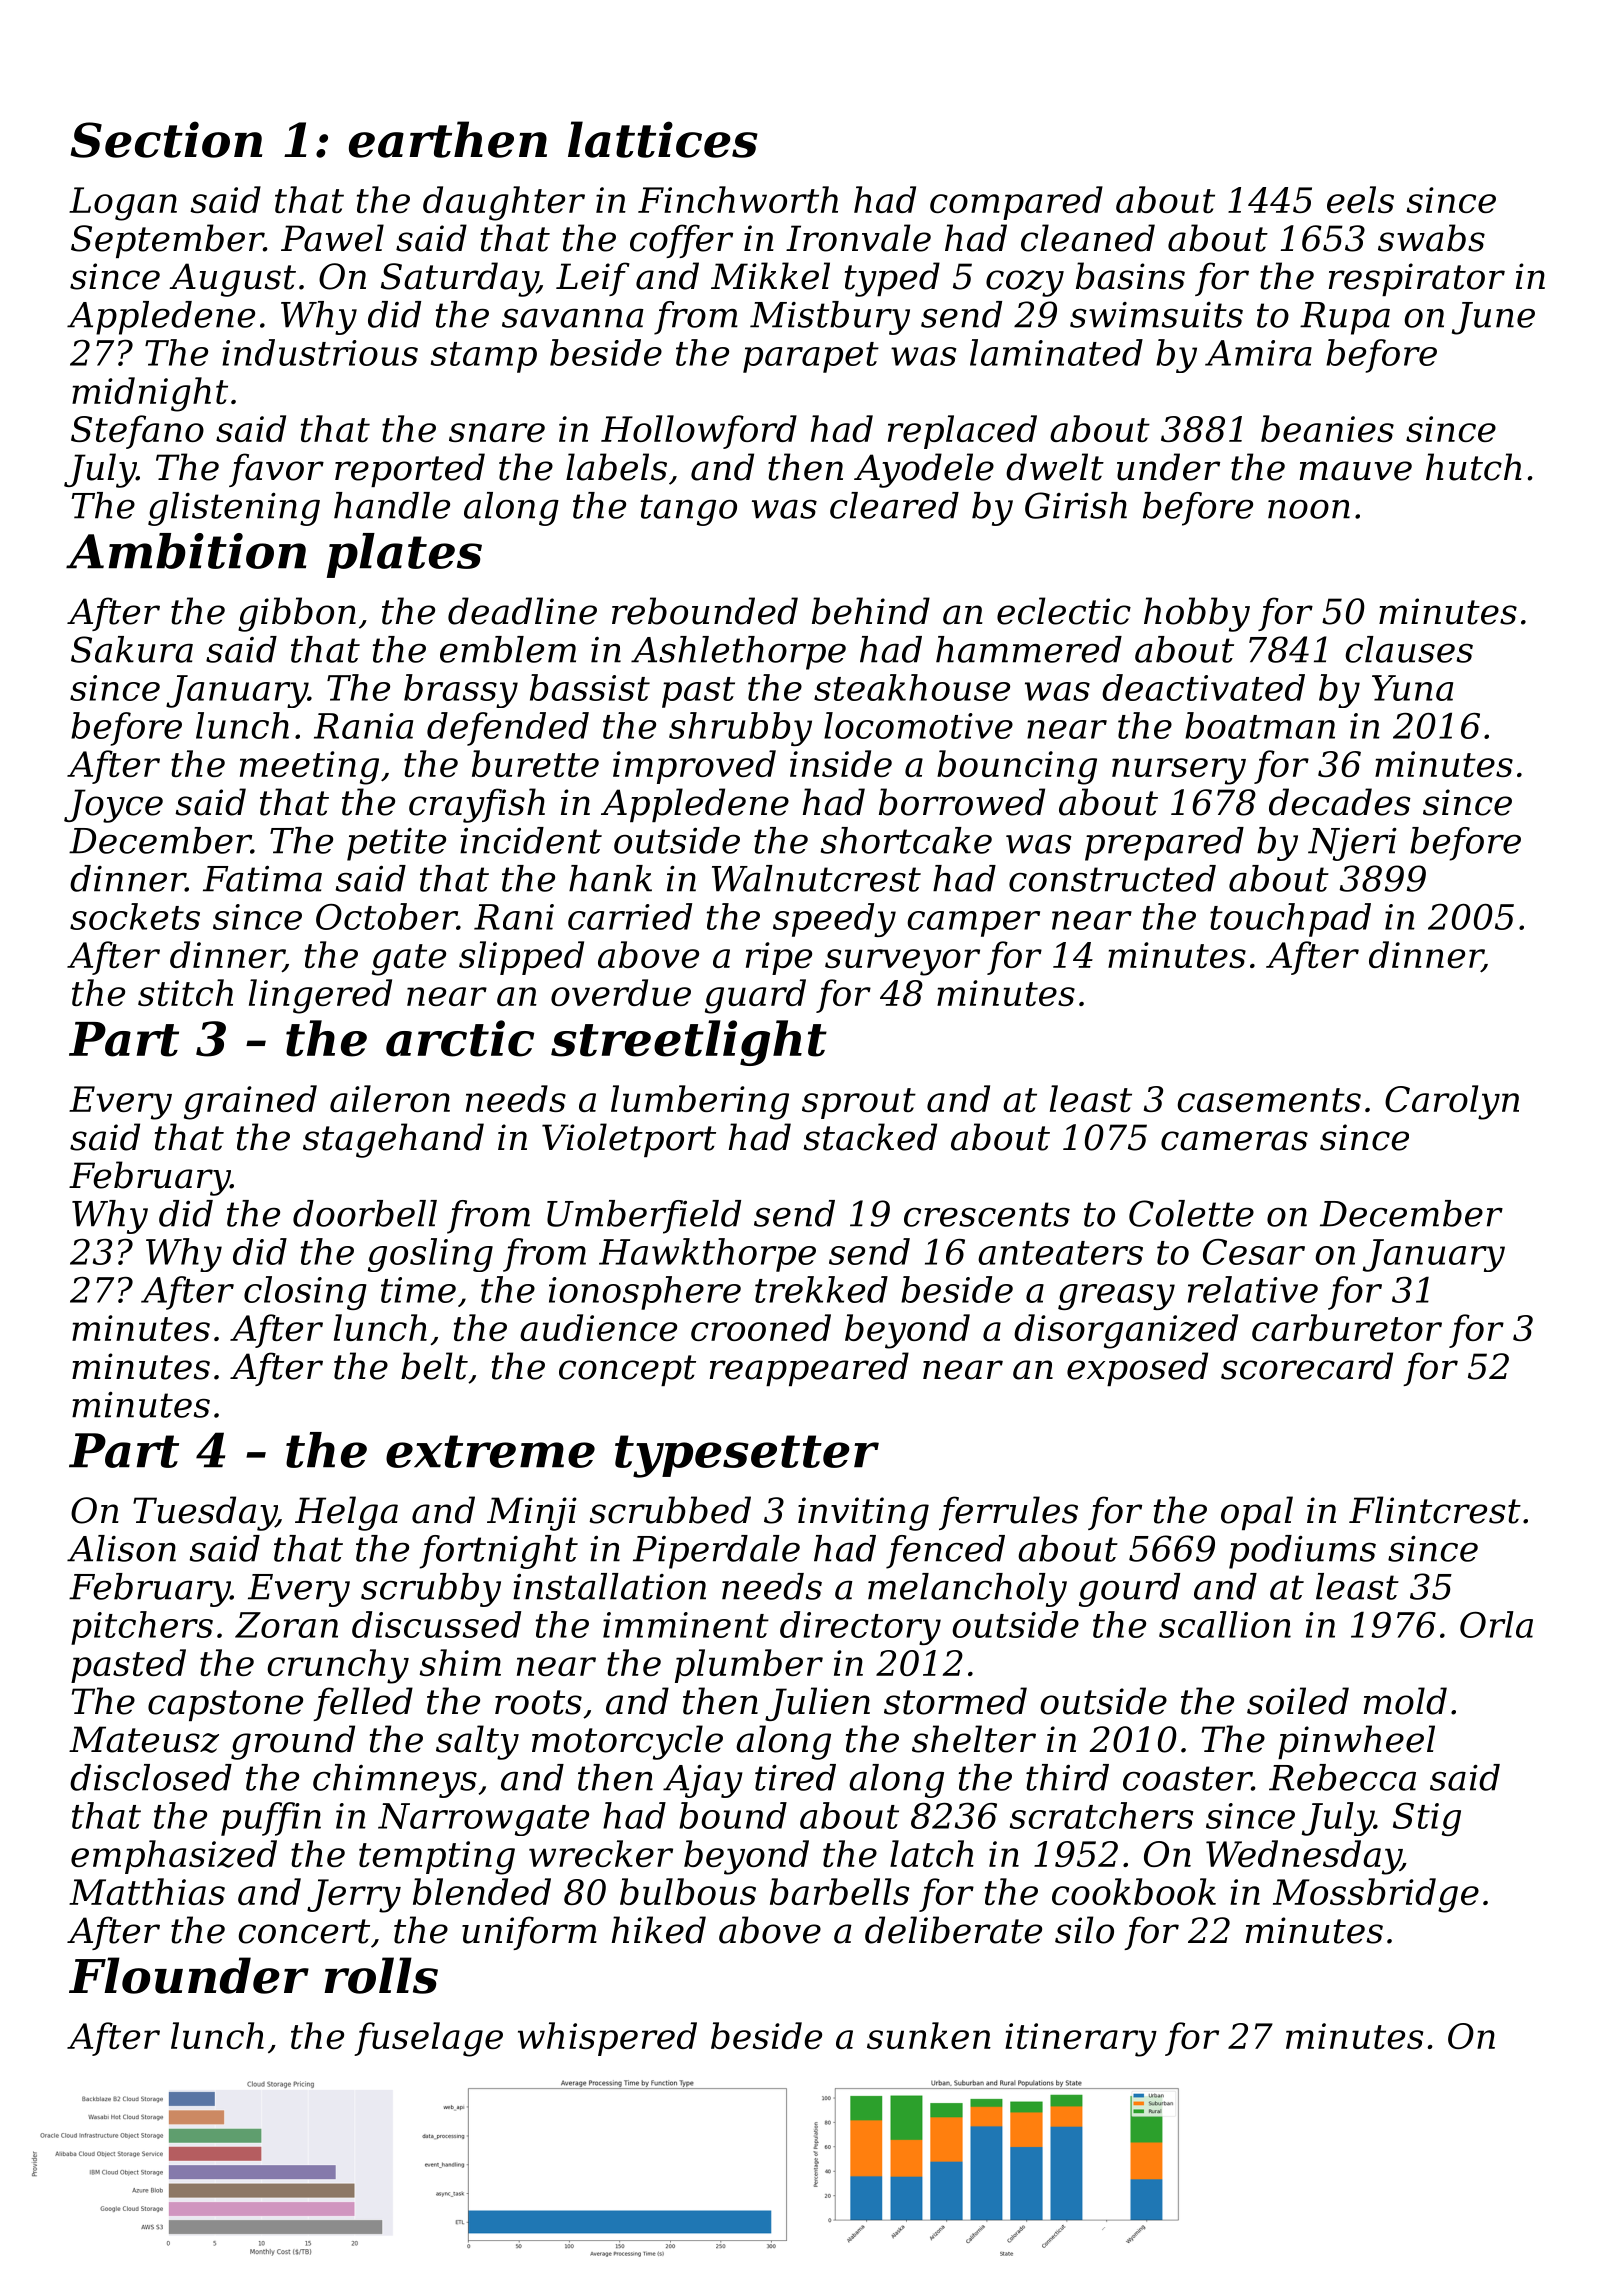  What do you see at coordinates (1435, 1510) in the screenshot?
I see `Flintcrest` at bounding box center [1435, 1510].
